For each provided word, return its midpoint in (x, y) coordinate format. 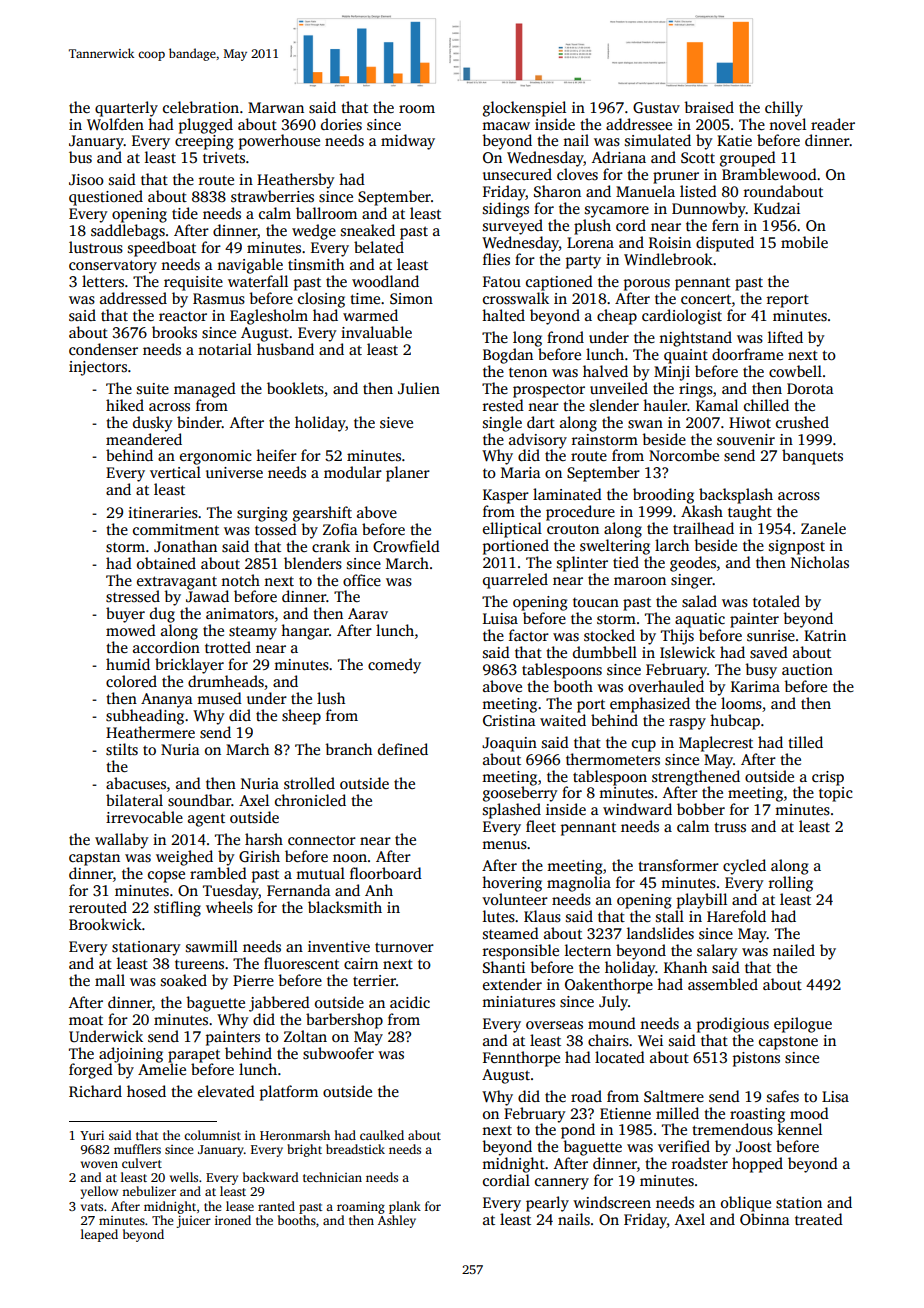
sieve (396, 423)
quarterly (126, 109)
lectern (588, 950)
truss (730, 827)
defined (403, 749)
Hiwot (750, 422)
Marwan (276, 107)
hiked (125, 405)
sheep (301, 717)
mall (110, 980)
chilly (784, 109)
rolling (791, 884)
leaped (99, 1235)
